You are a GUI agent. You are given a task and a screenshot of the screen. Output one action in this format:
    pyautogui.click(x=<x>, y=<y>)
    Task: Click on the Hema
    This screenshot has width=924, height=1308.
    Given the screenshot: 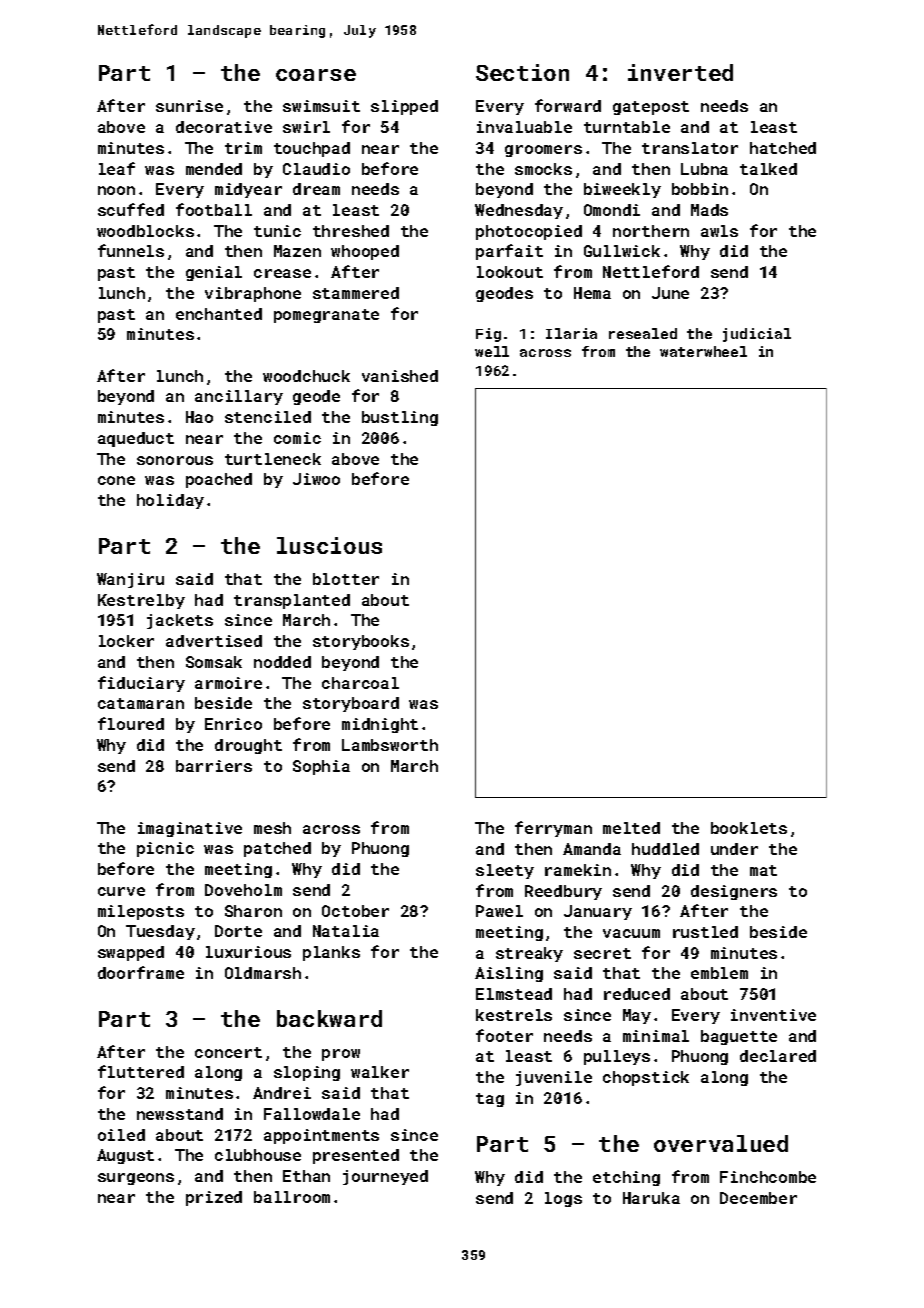 What is the action you would take?
    pyautogui.click(x=592, y=293)
